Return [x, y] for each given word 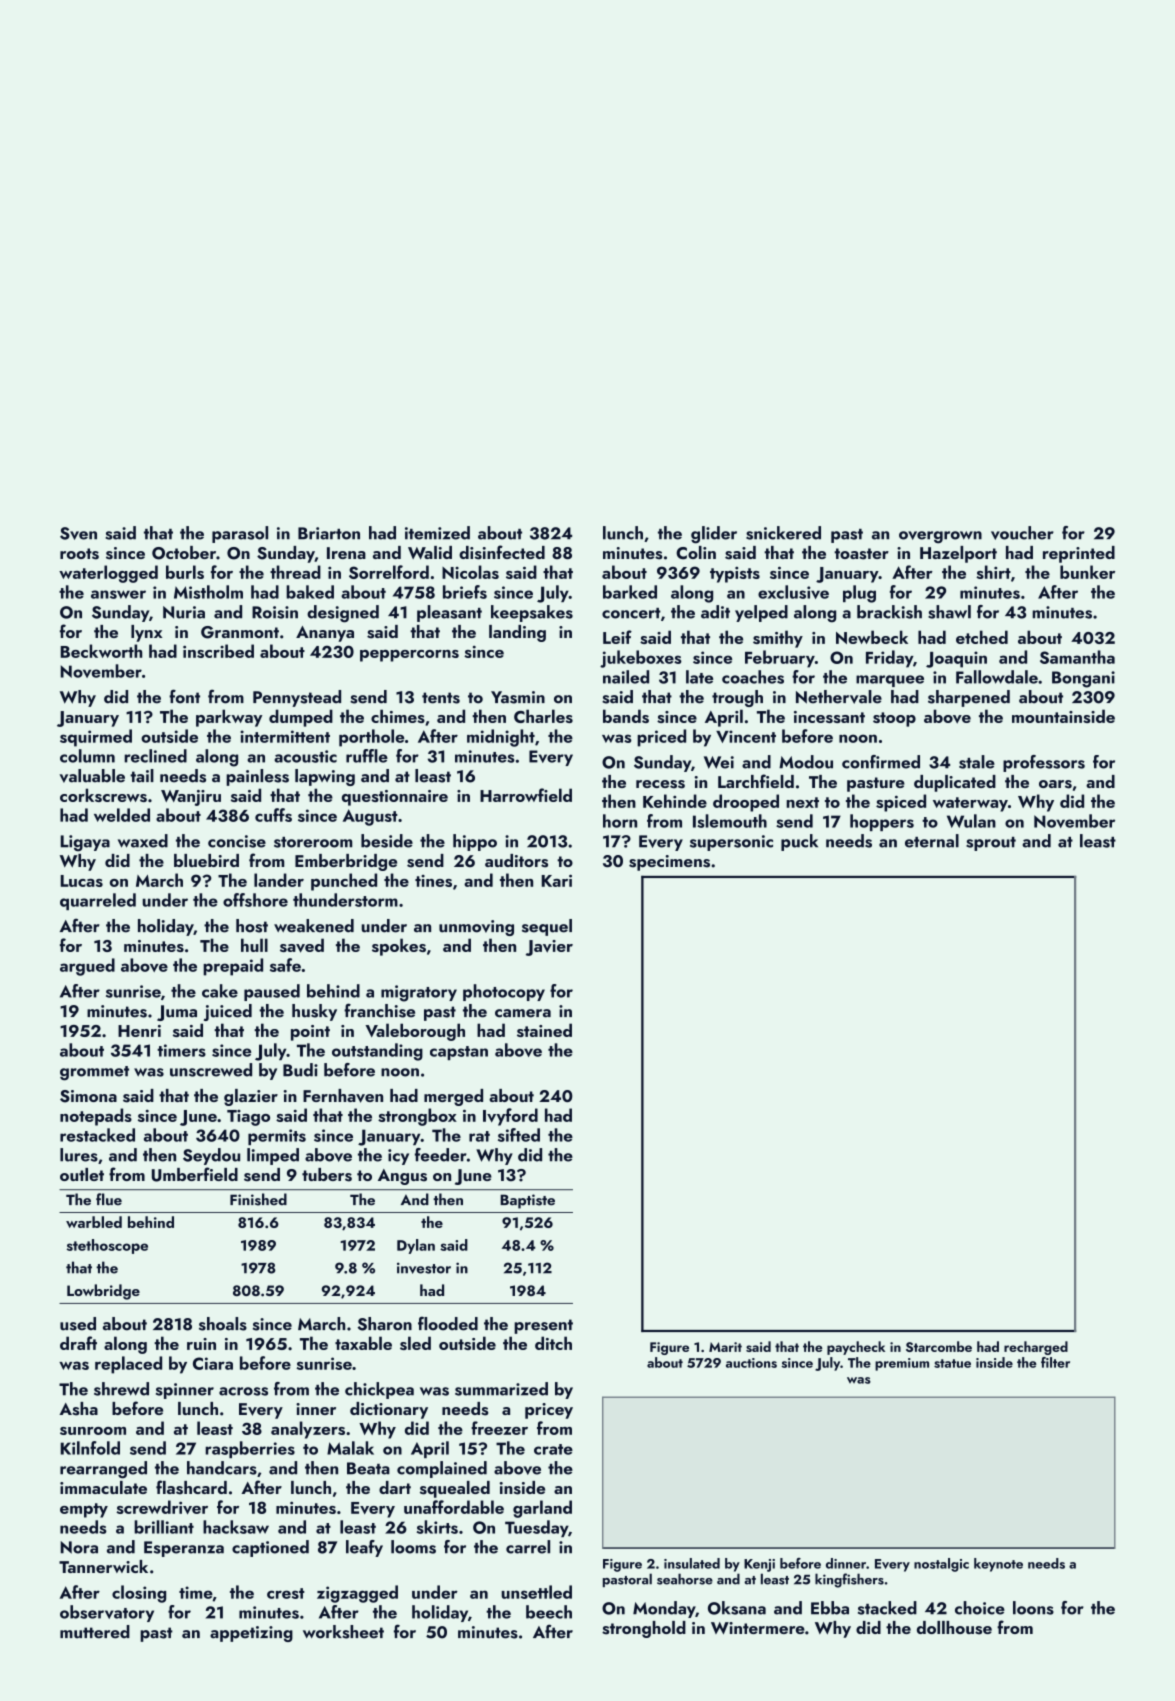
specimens [669, 863]
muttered [95, 1632]
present [543, 1326]
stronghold [644, 1629]
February [780, 659]
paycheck [856, 1348]
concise [237, 841]
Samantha [1077, 657]
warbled [94, 1222]
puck [799, 842]
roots [79, 554]
